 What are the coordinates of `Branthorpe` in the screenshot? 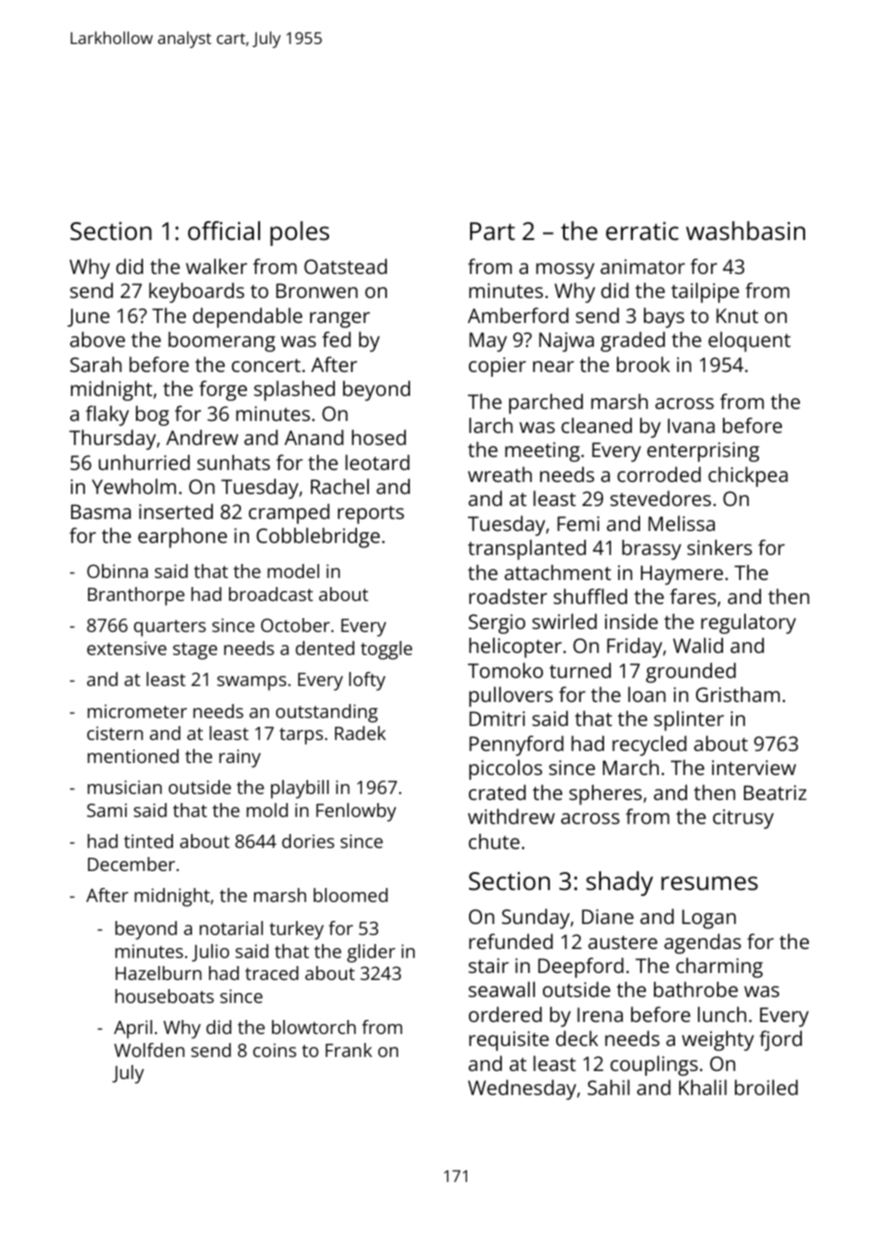 It's located at (136, 596).
